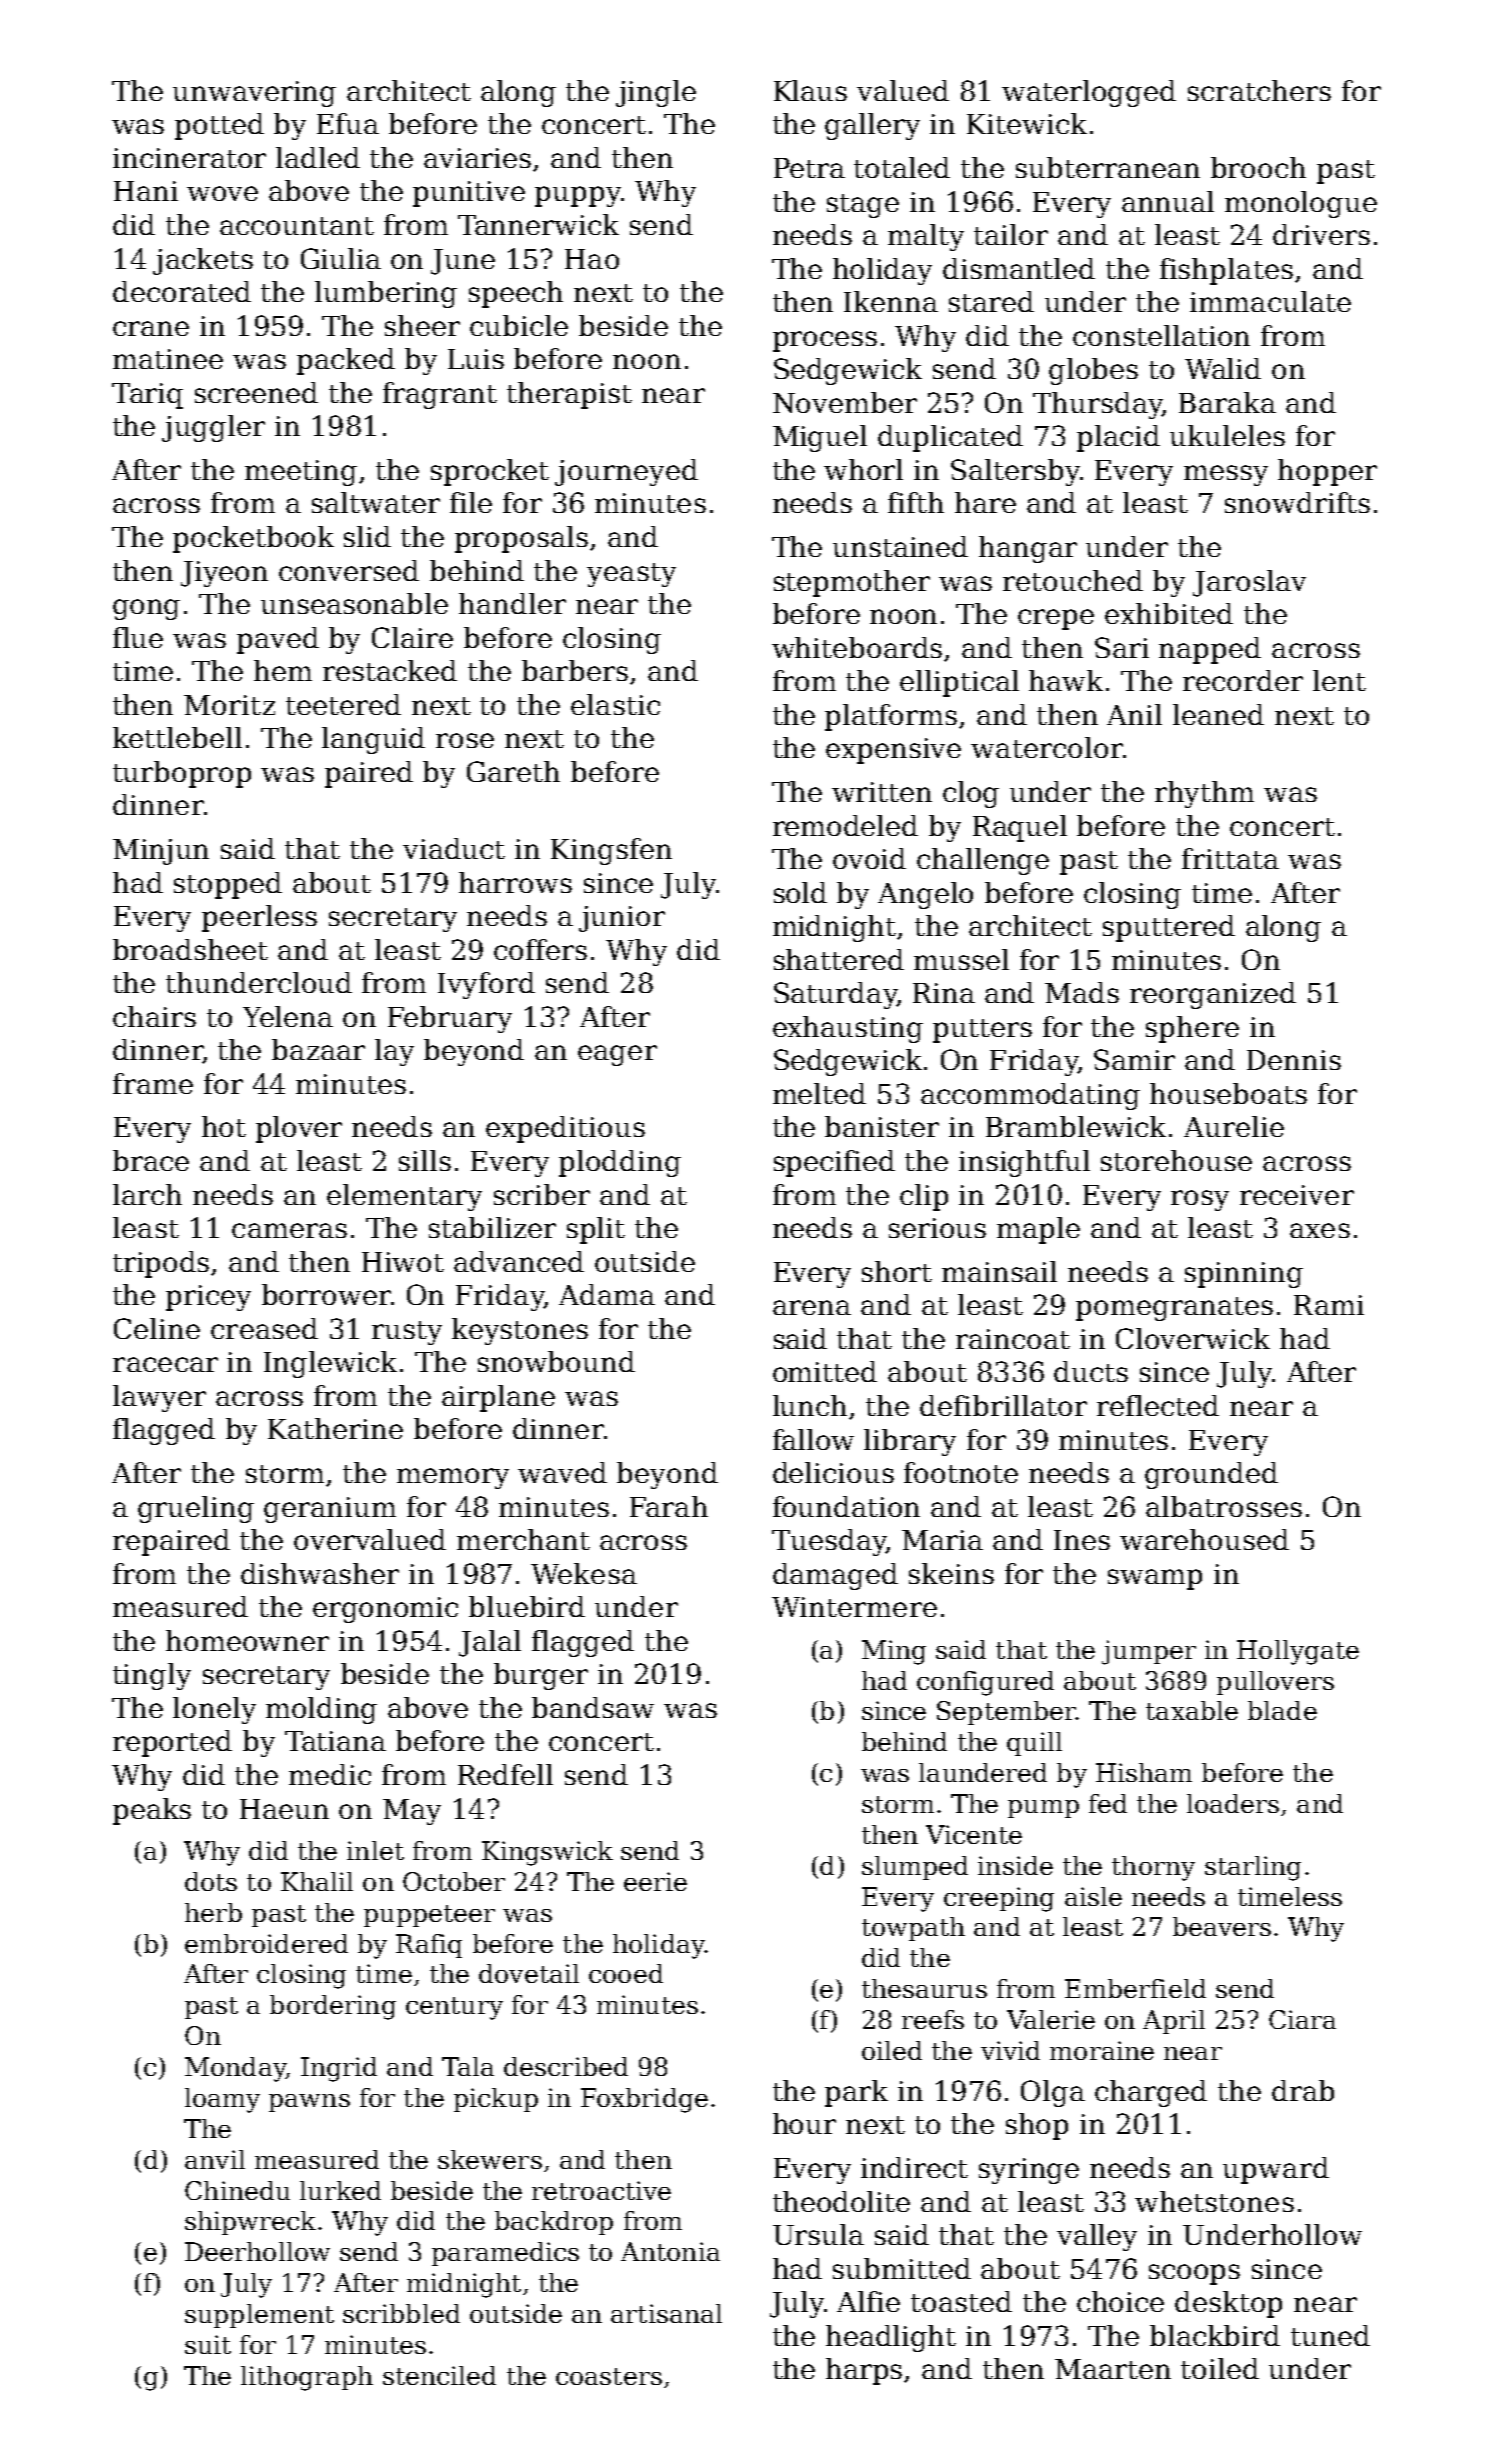  I want to click on packed, so click(346, 361).
